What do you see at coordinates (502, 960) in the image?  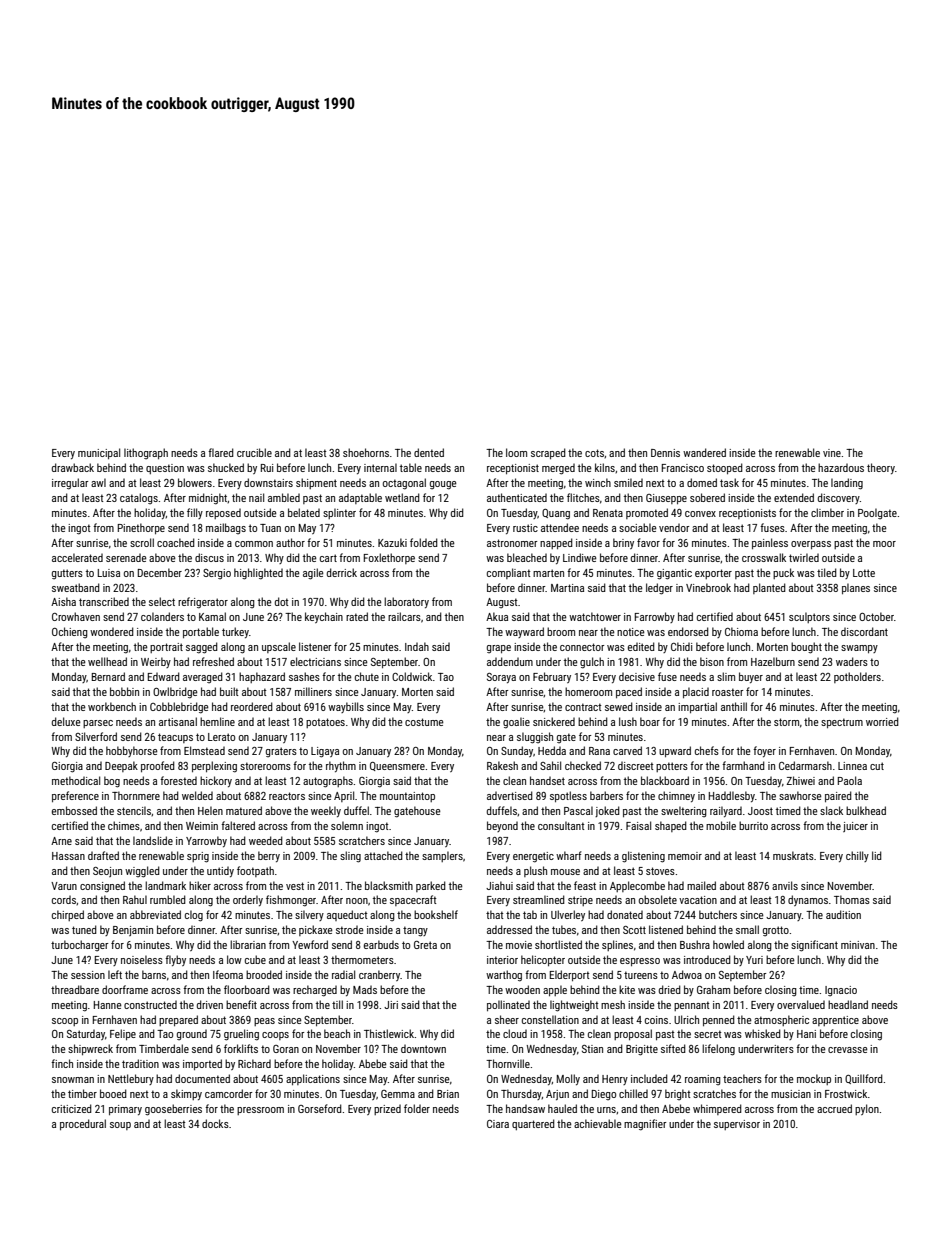 I see `interior` at bounding box center [502, 960].
